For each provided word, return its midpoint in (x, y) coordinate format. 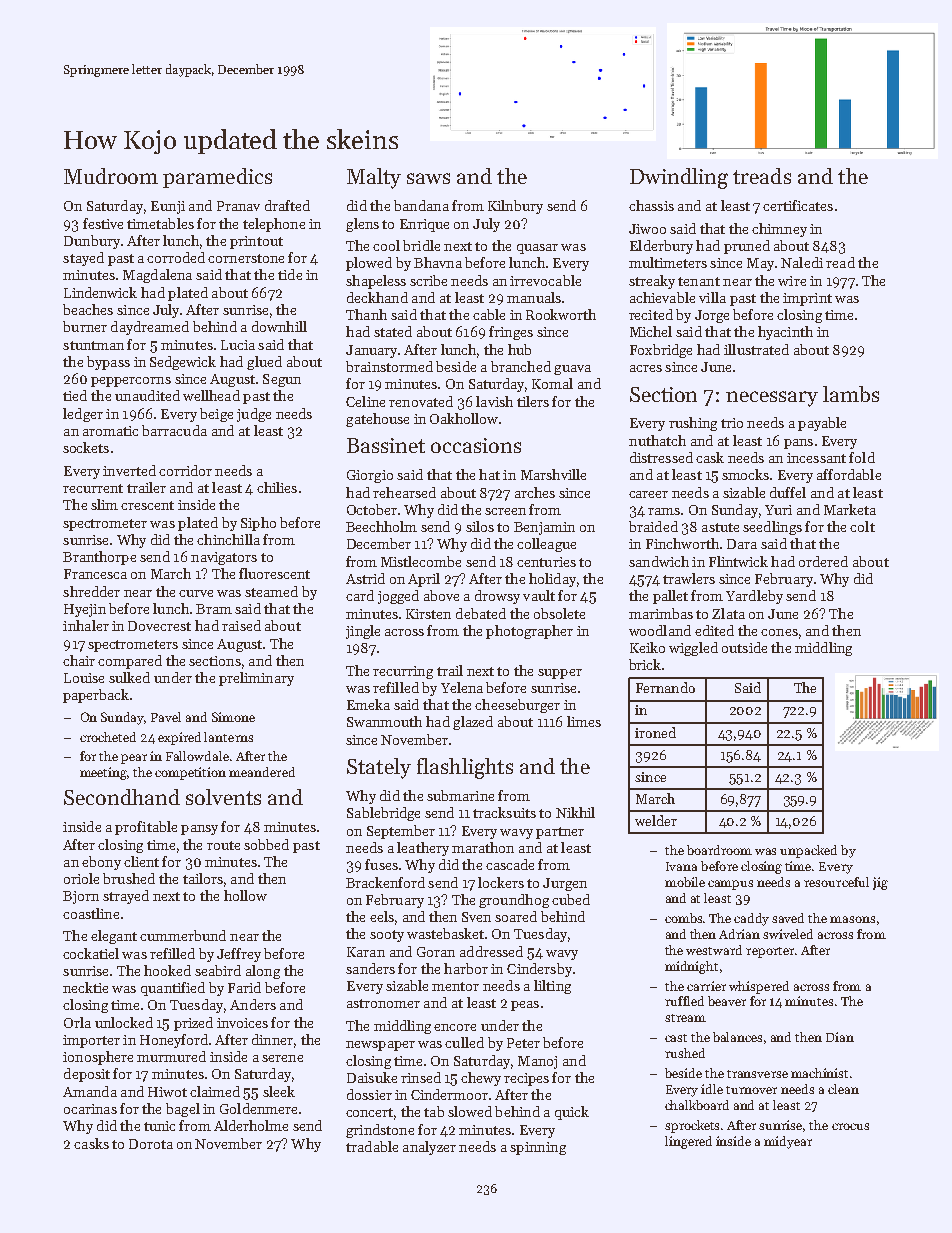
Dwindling (679, 178)
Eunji (168, 207)
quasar (537, 249)
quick (572, 1113)
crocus (850, 1126)
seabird (218, 970)
